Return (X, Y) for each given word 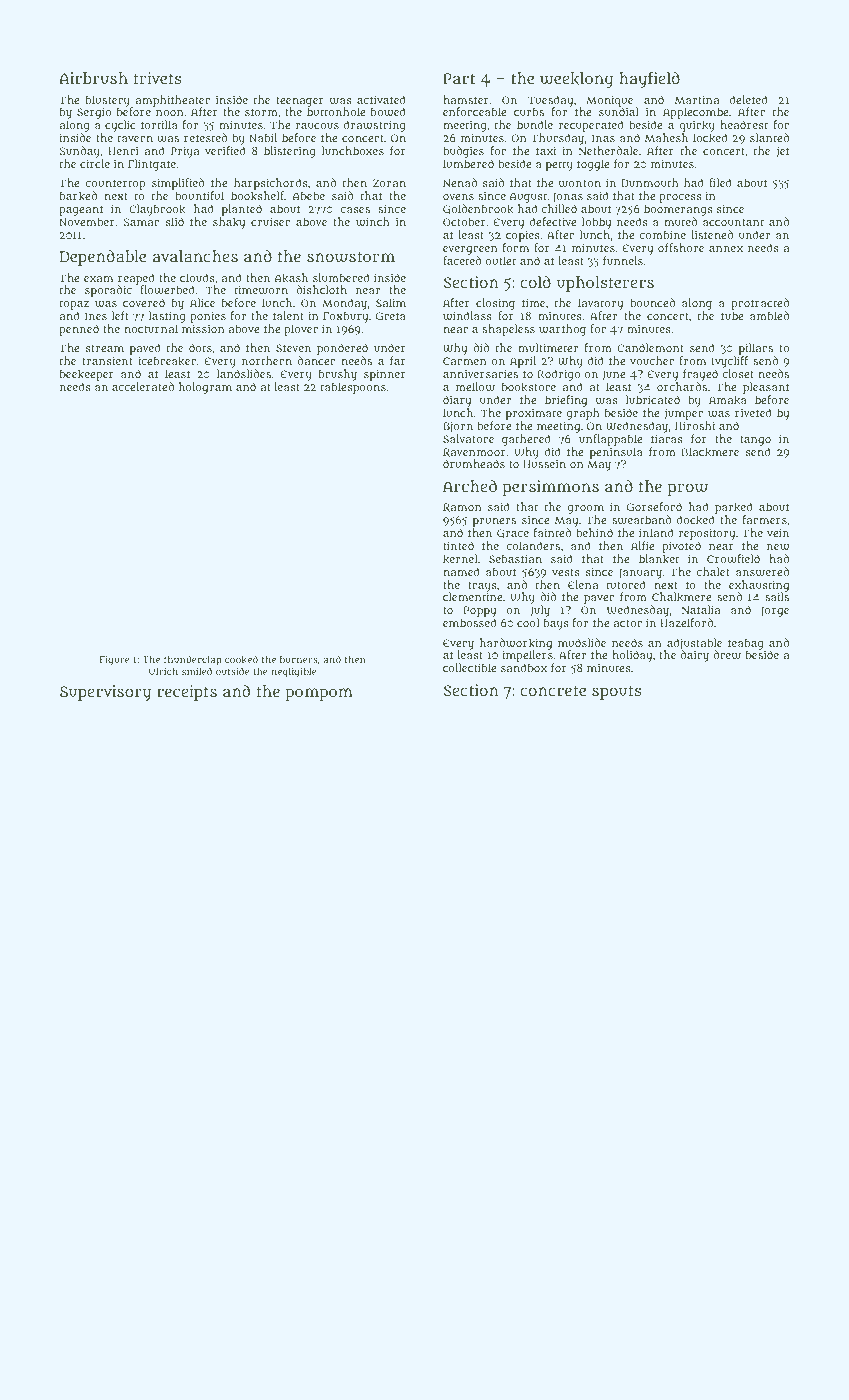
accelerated (143, 386)
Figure (114, 660)
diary (457, 401)
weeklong (576, 80)
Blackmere (710, 452)
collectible (470, 667)
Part (459, 78)
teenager (300, 101)
